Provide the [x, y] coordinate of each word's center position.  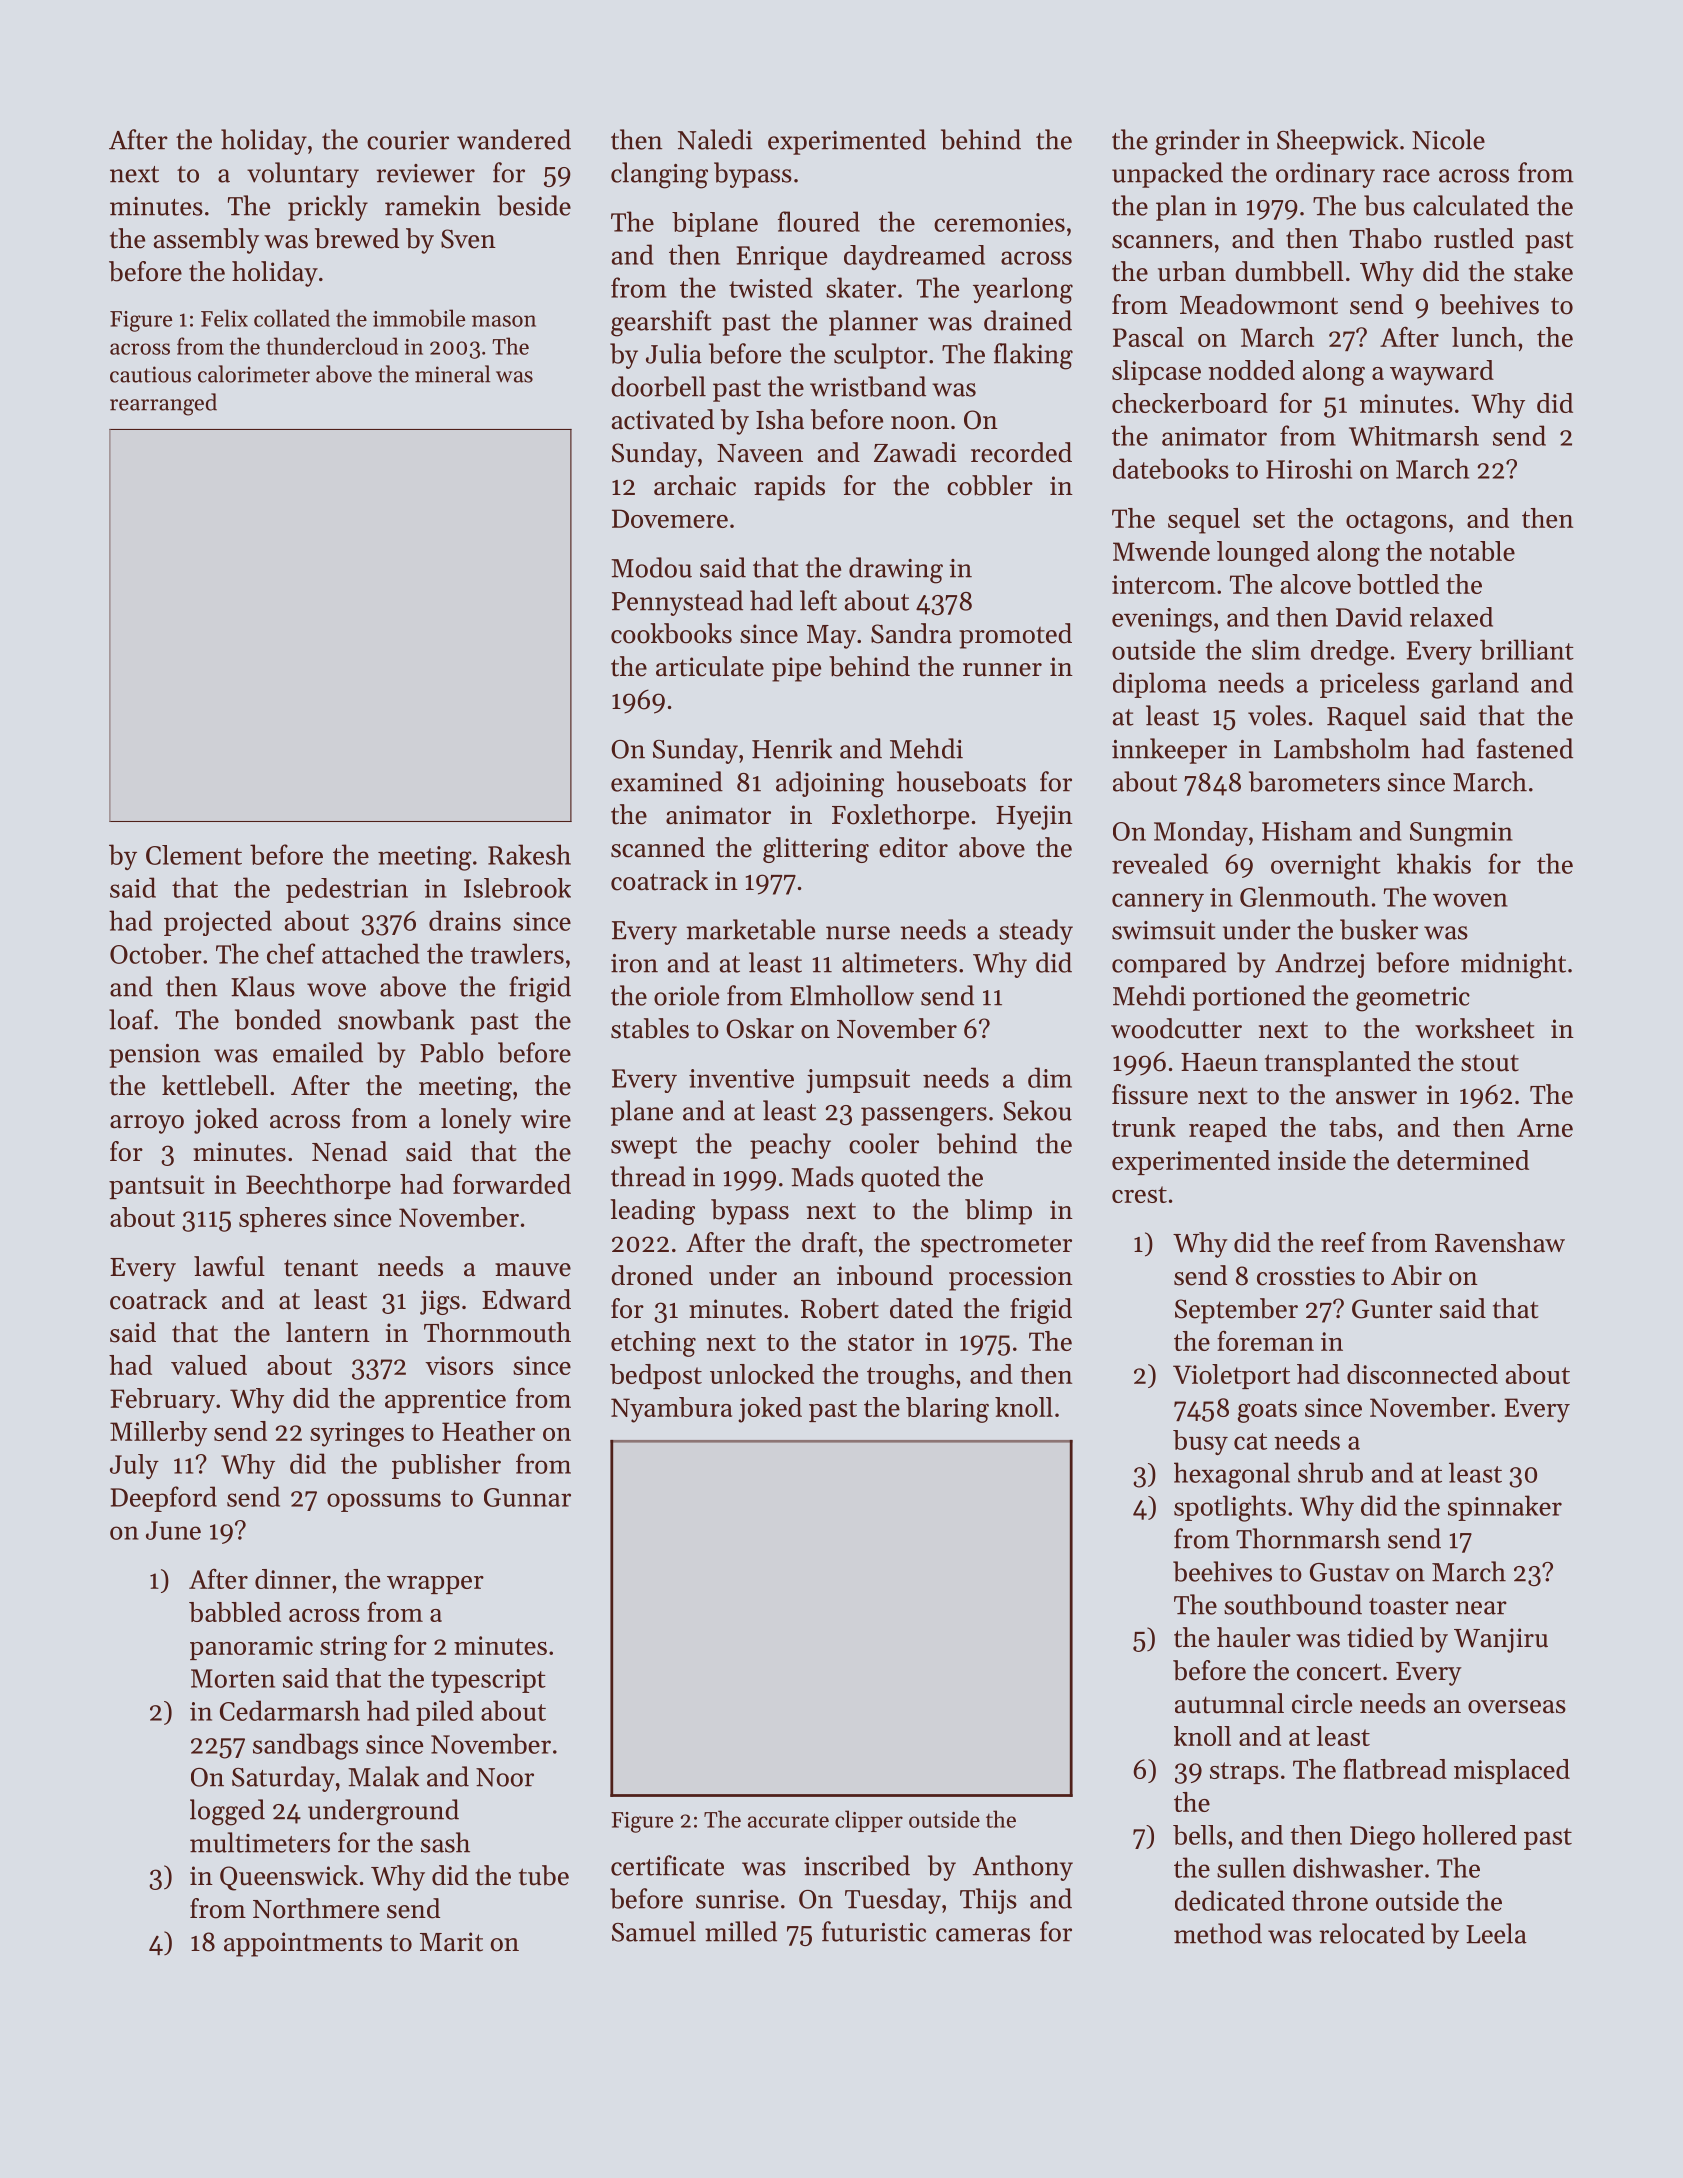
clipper [869, 1821]
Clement [194, 855]
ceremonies [999, 222]
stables [650, 1028]
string [353, 1648]
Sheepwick [1337, 142]
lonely [476, 1121]
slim [1276, 649]
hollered [1469, 1835]
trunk [1144, 1127]
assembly [206, 241]
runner [1002, 670]
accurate [788, 1820]
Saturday [283, 1779]
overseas [1517, 1707]
